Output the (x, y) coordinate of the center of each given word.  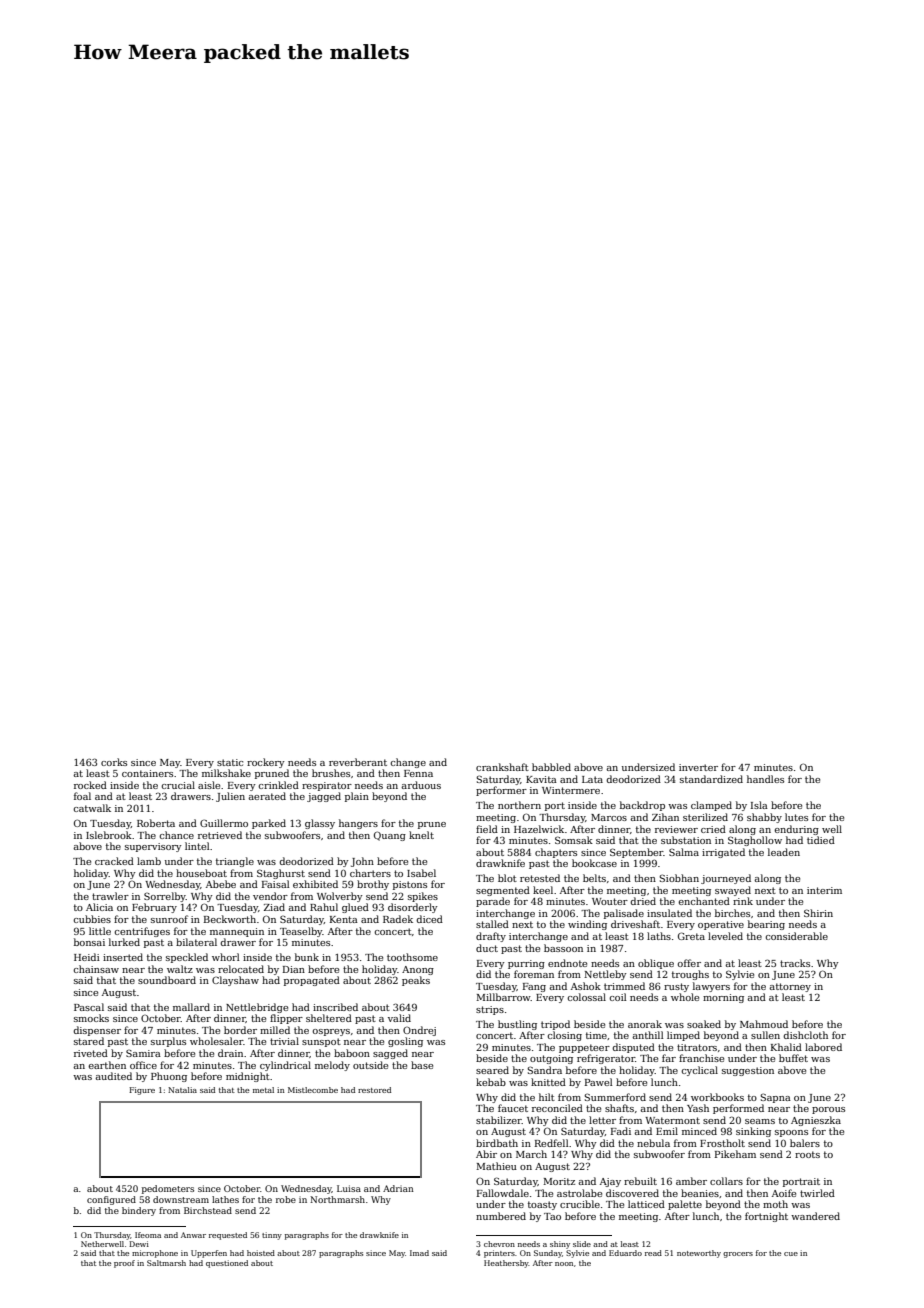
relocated (241, 969)
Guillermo (224, 823)
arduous (421, 785)
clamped (711, 806)
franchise (701, 1058)
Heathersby (506, 1264)
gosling (405, 1042)
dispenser (97, 1031)
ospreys (331, 1032)
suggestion (748, 1071)
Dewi (139, 1244)
